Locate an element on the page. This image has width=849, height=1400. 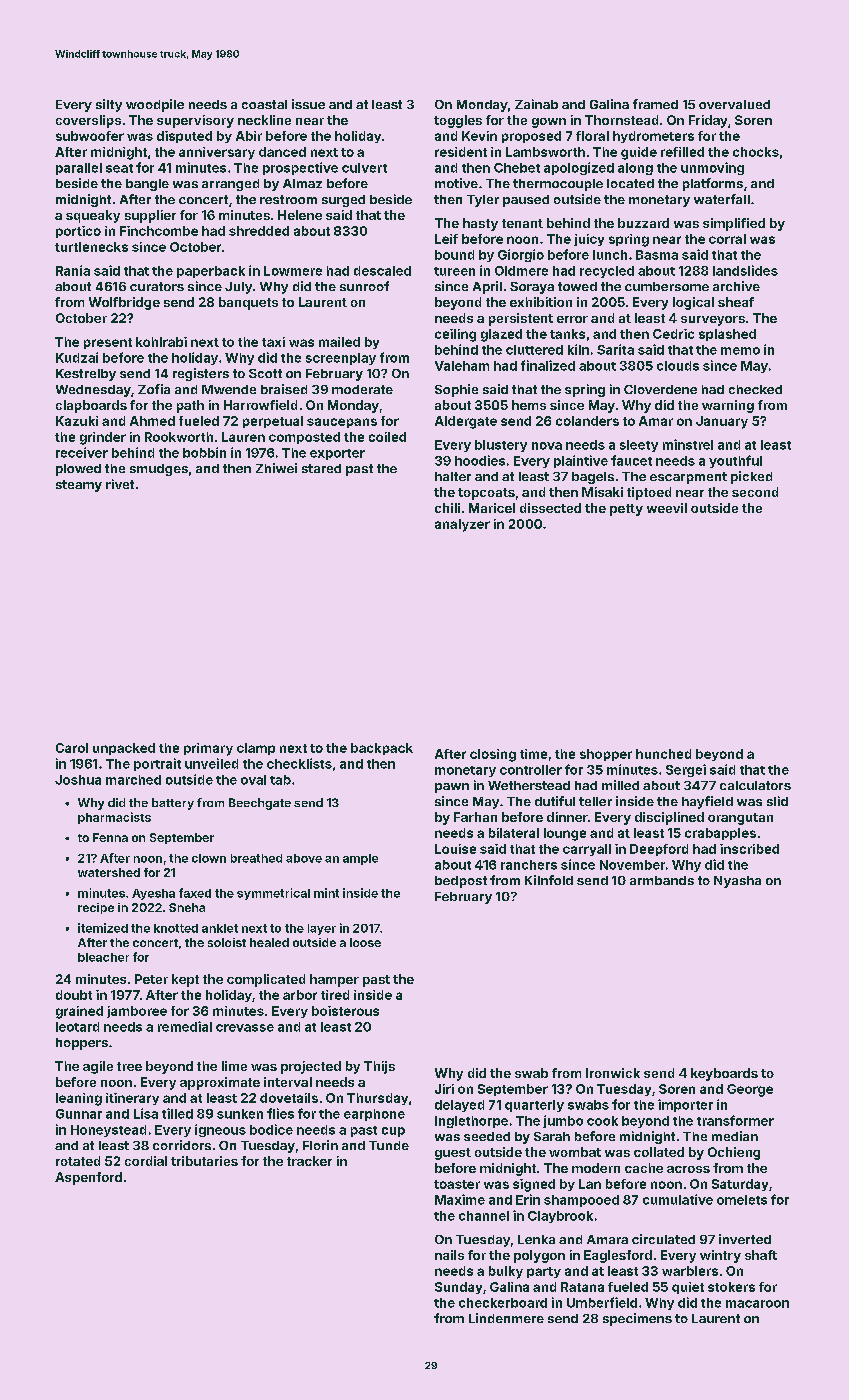
cumbersome is located at coordinates (667, 286).
